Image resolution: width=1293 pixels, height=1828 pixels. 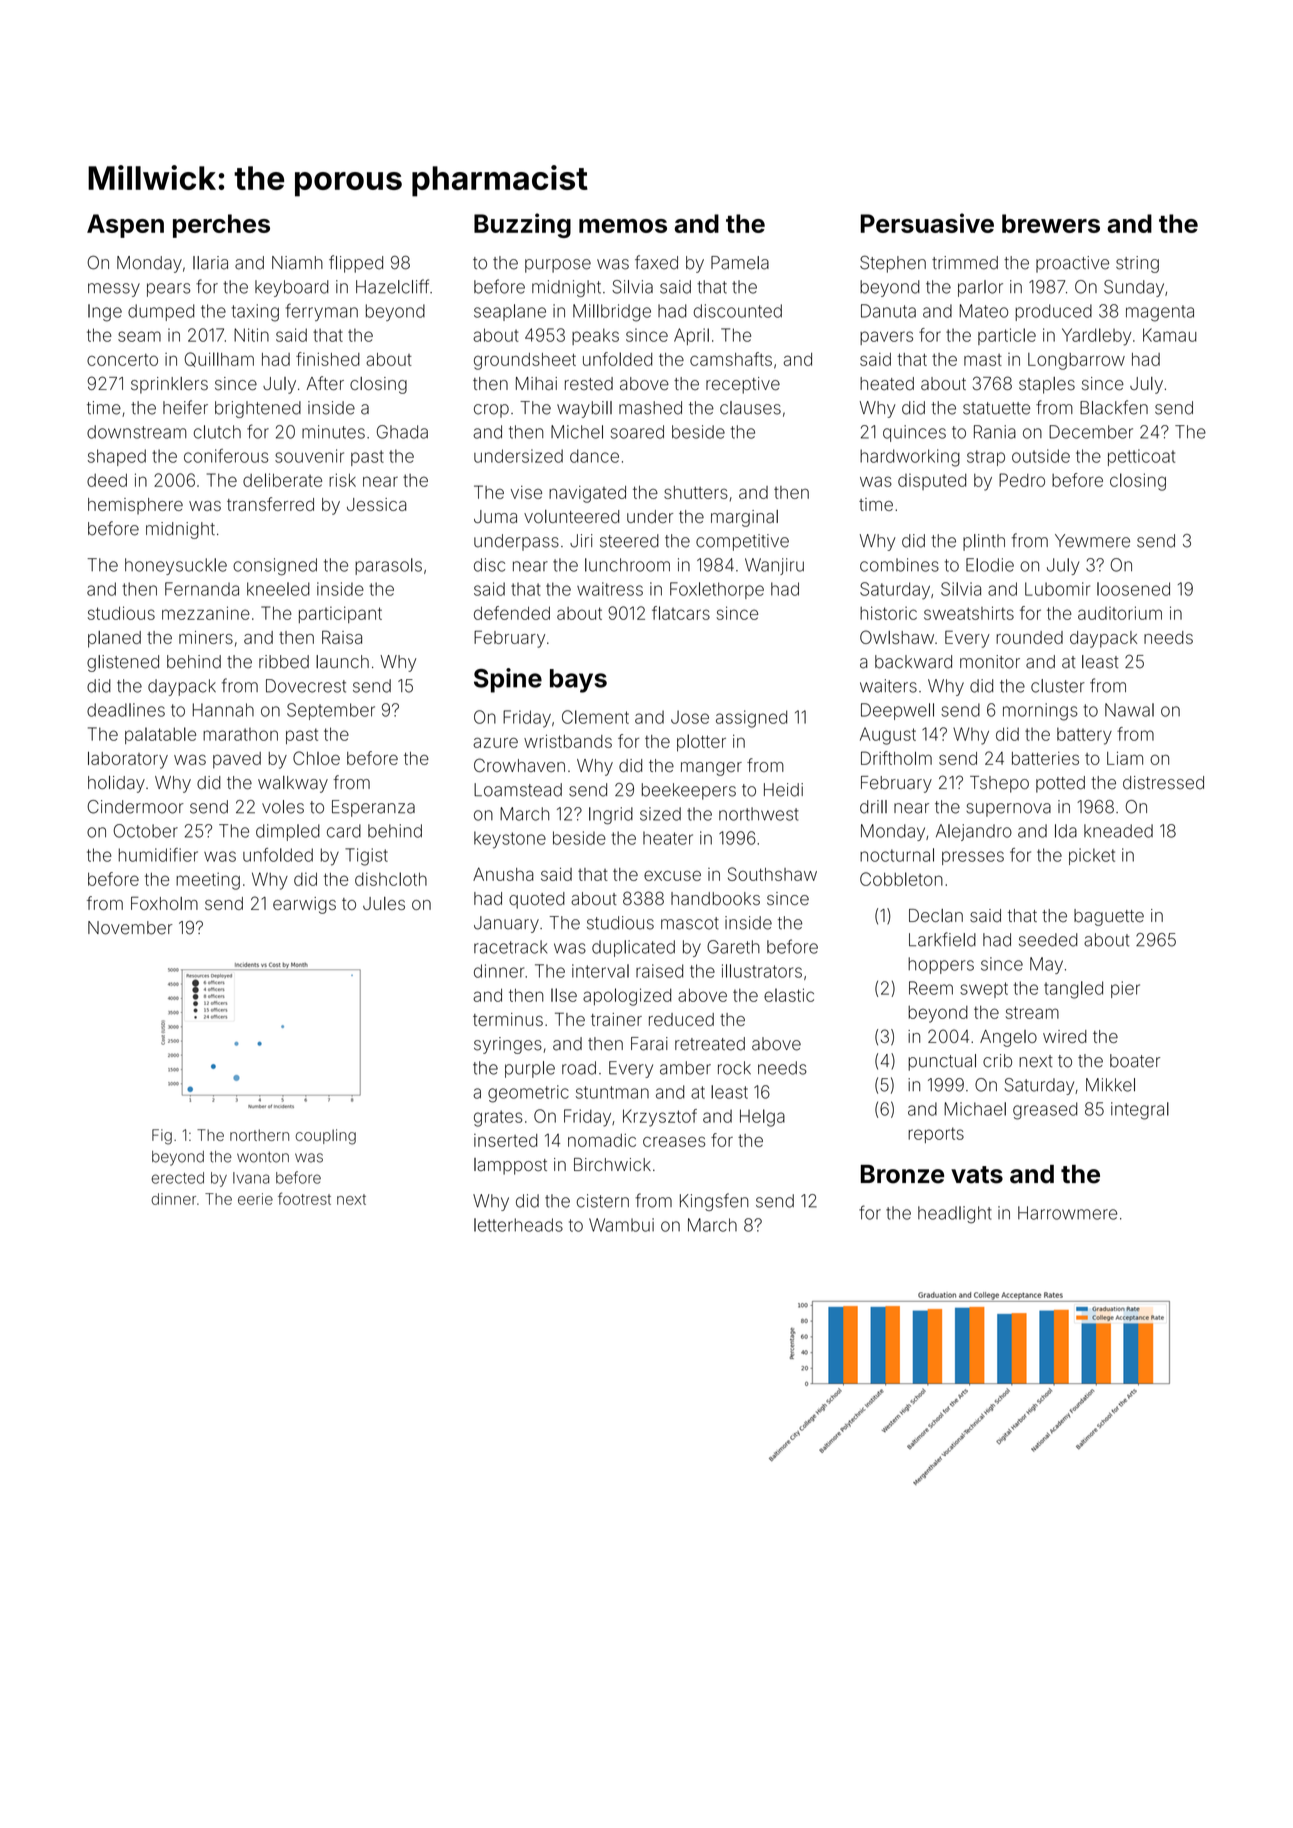 What do you see at coordinates (206, 637) in the screenshot?
I see `miners` at bounding box center [206, 637].
